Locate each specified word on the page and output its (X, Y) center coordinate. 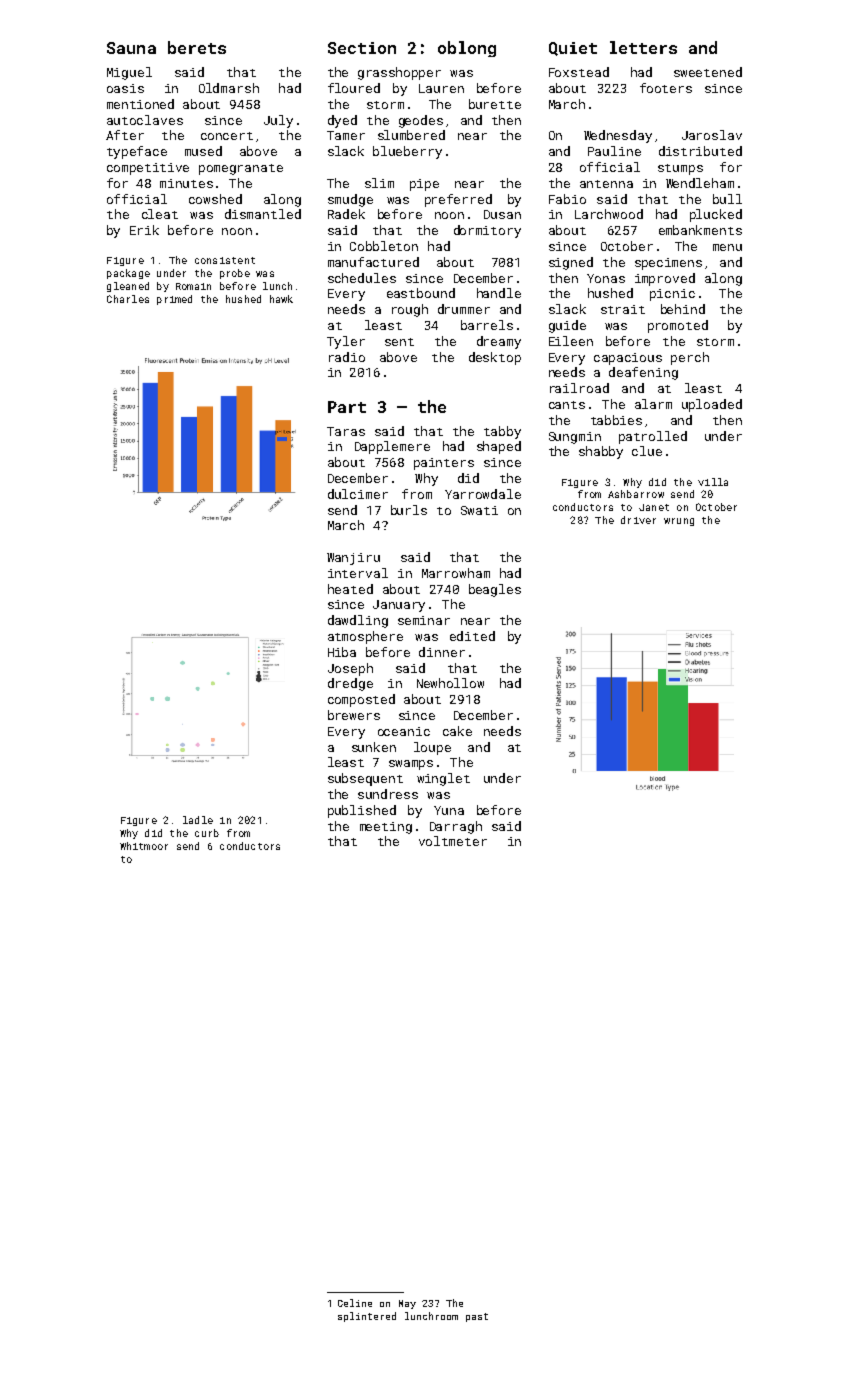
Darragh (456, 827)
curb (207, 833)
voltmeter (453, 841)
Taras (346, 431)
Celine (355, 1303)
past (477, 1317)
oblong (467, 49)
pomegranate (241, 169)
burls (409, 510)
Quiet (573, 49)
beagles (495, 590)
